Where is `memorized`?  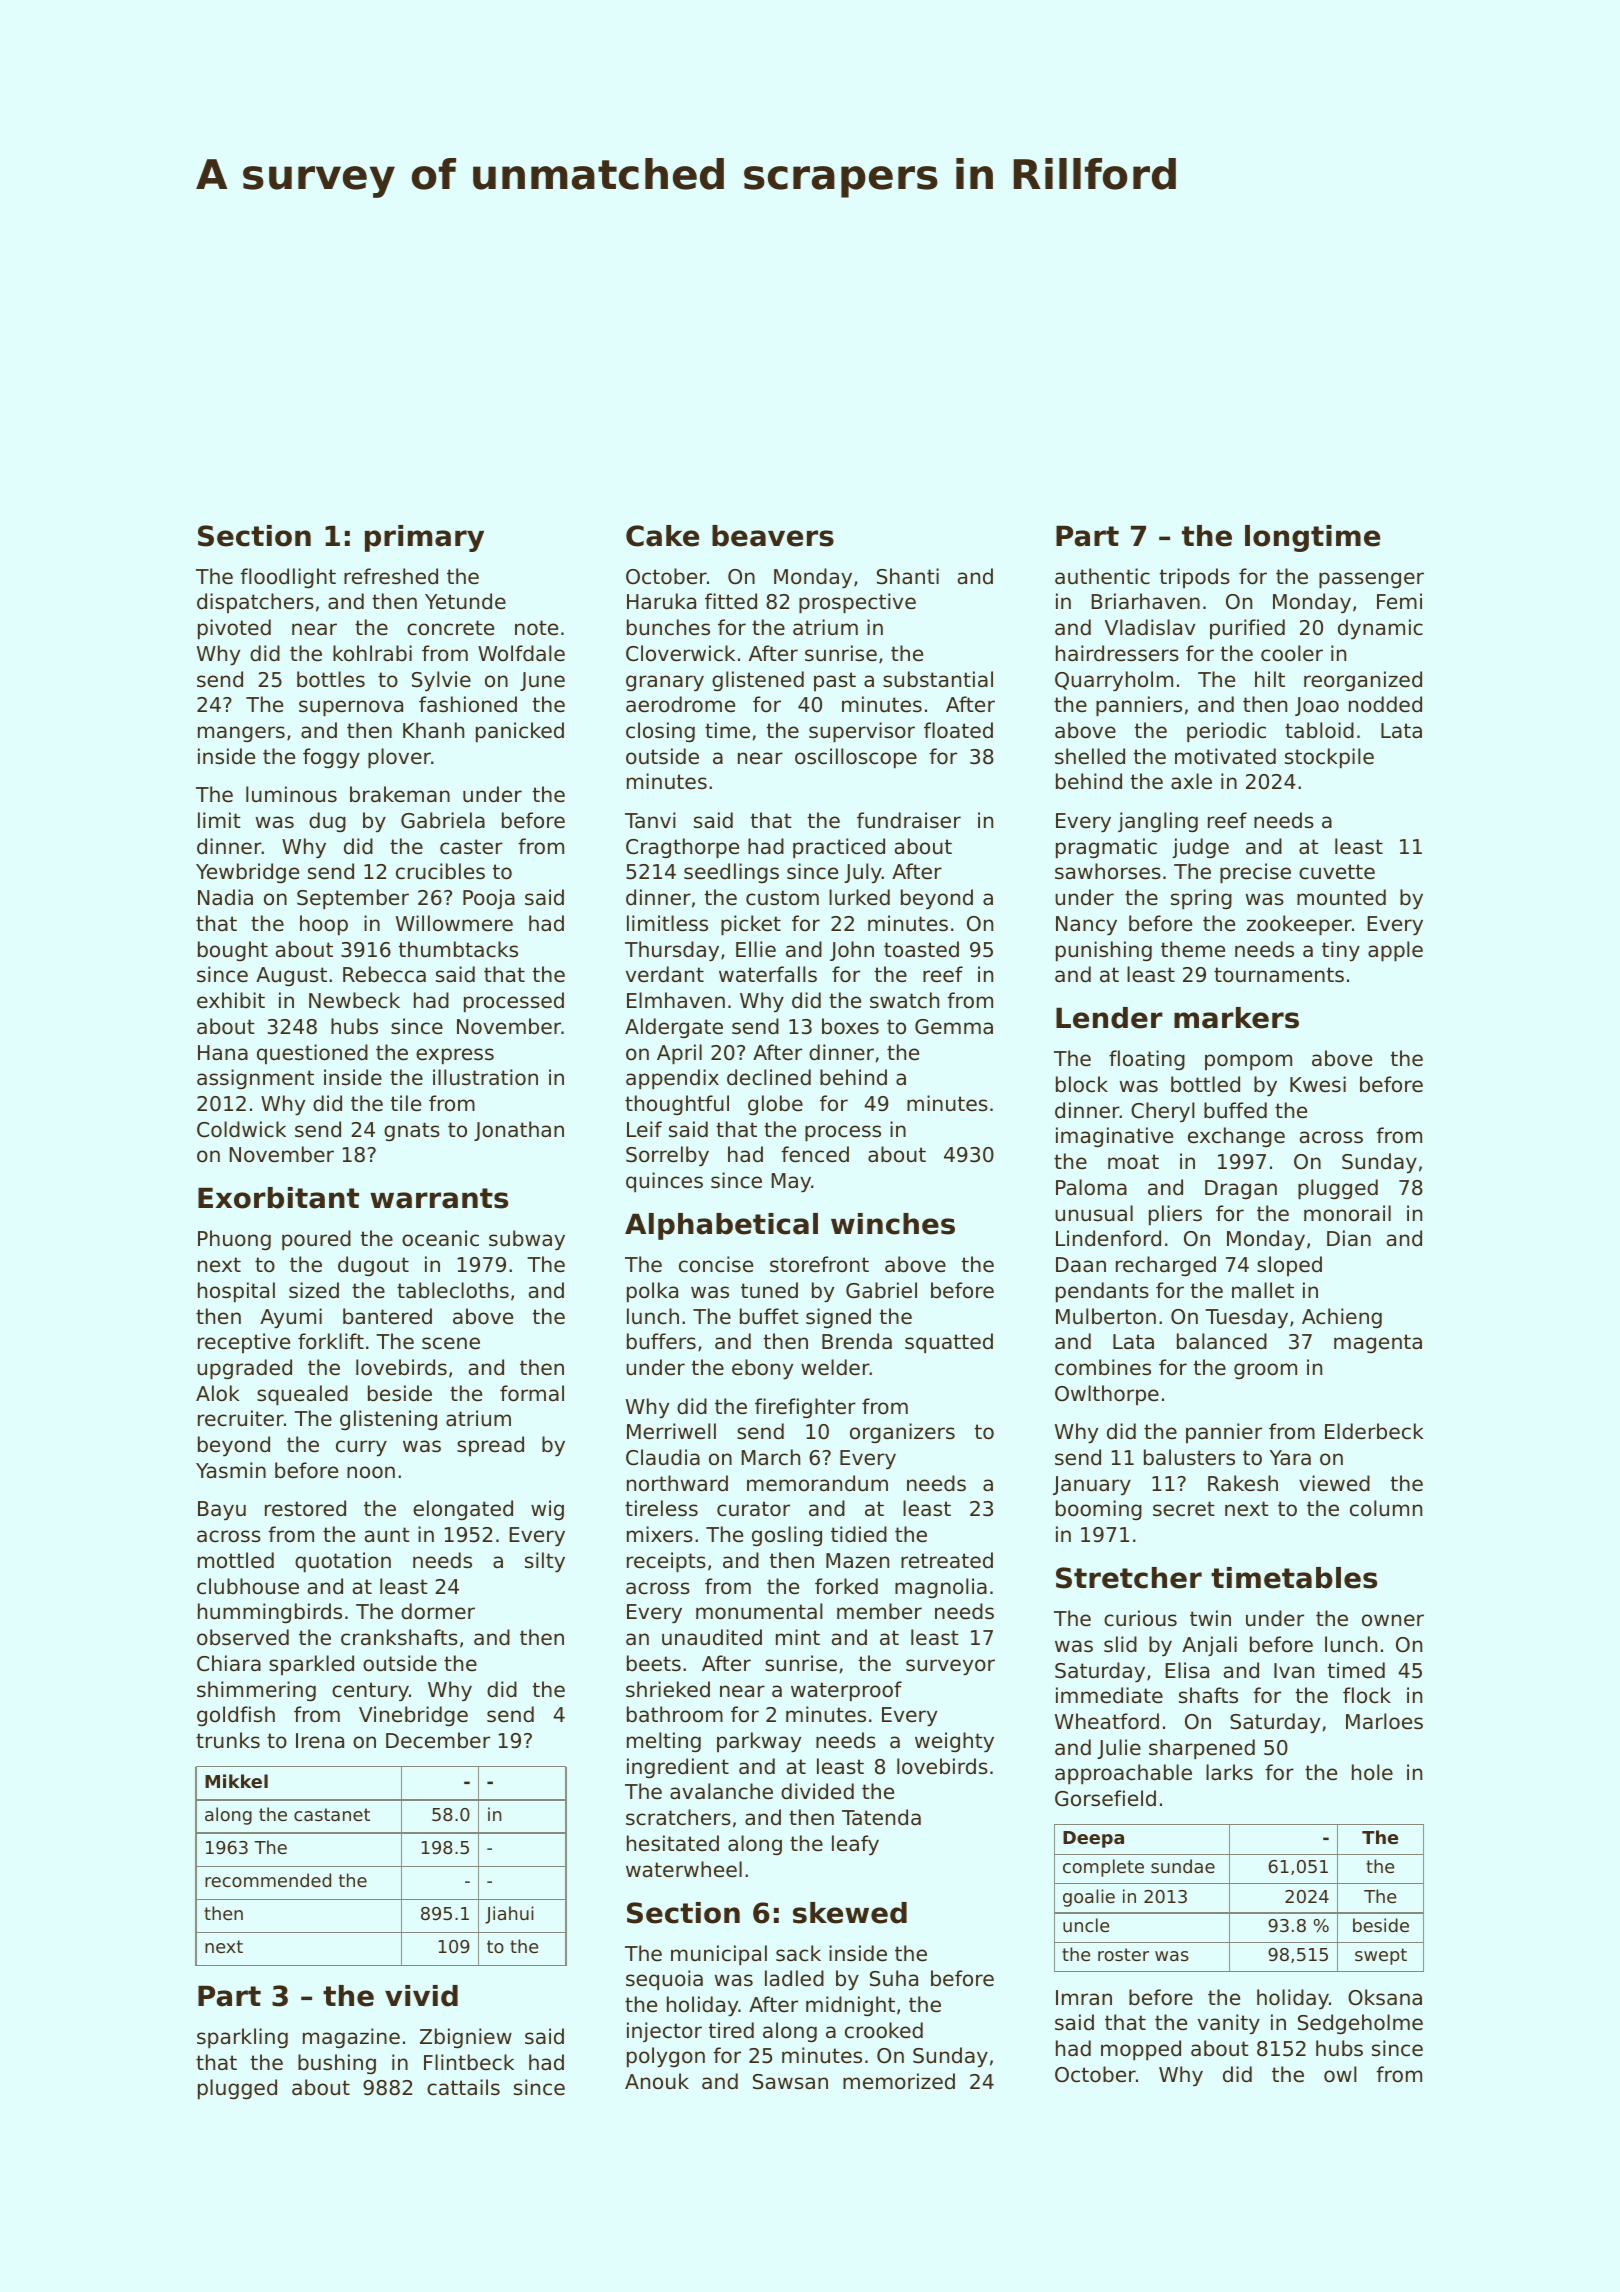 memorized is located at coordinates (899, 2081).
